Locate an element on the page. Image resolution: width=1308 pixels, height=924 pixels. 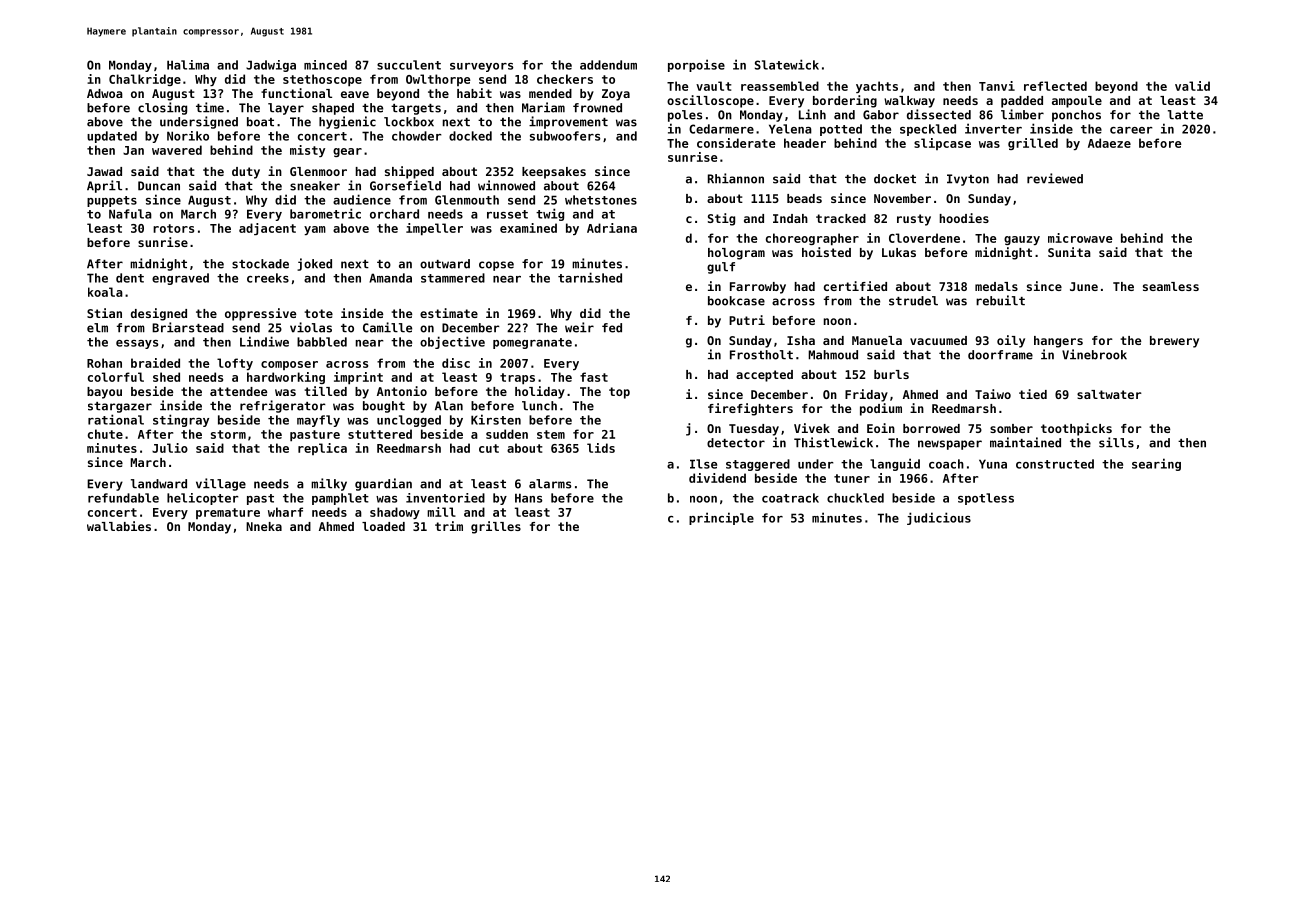
firefighters is located at coordinates (750, 409).
